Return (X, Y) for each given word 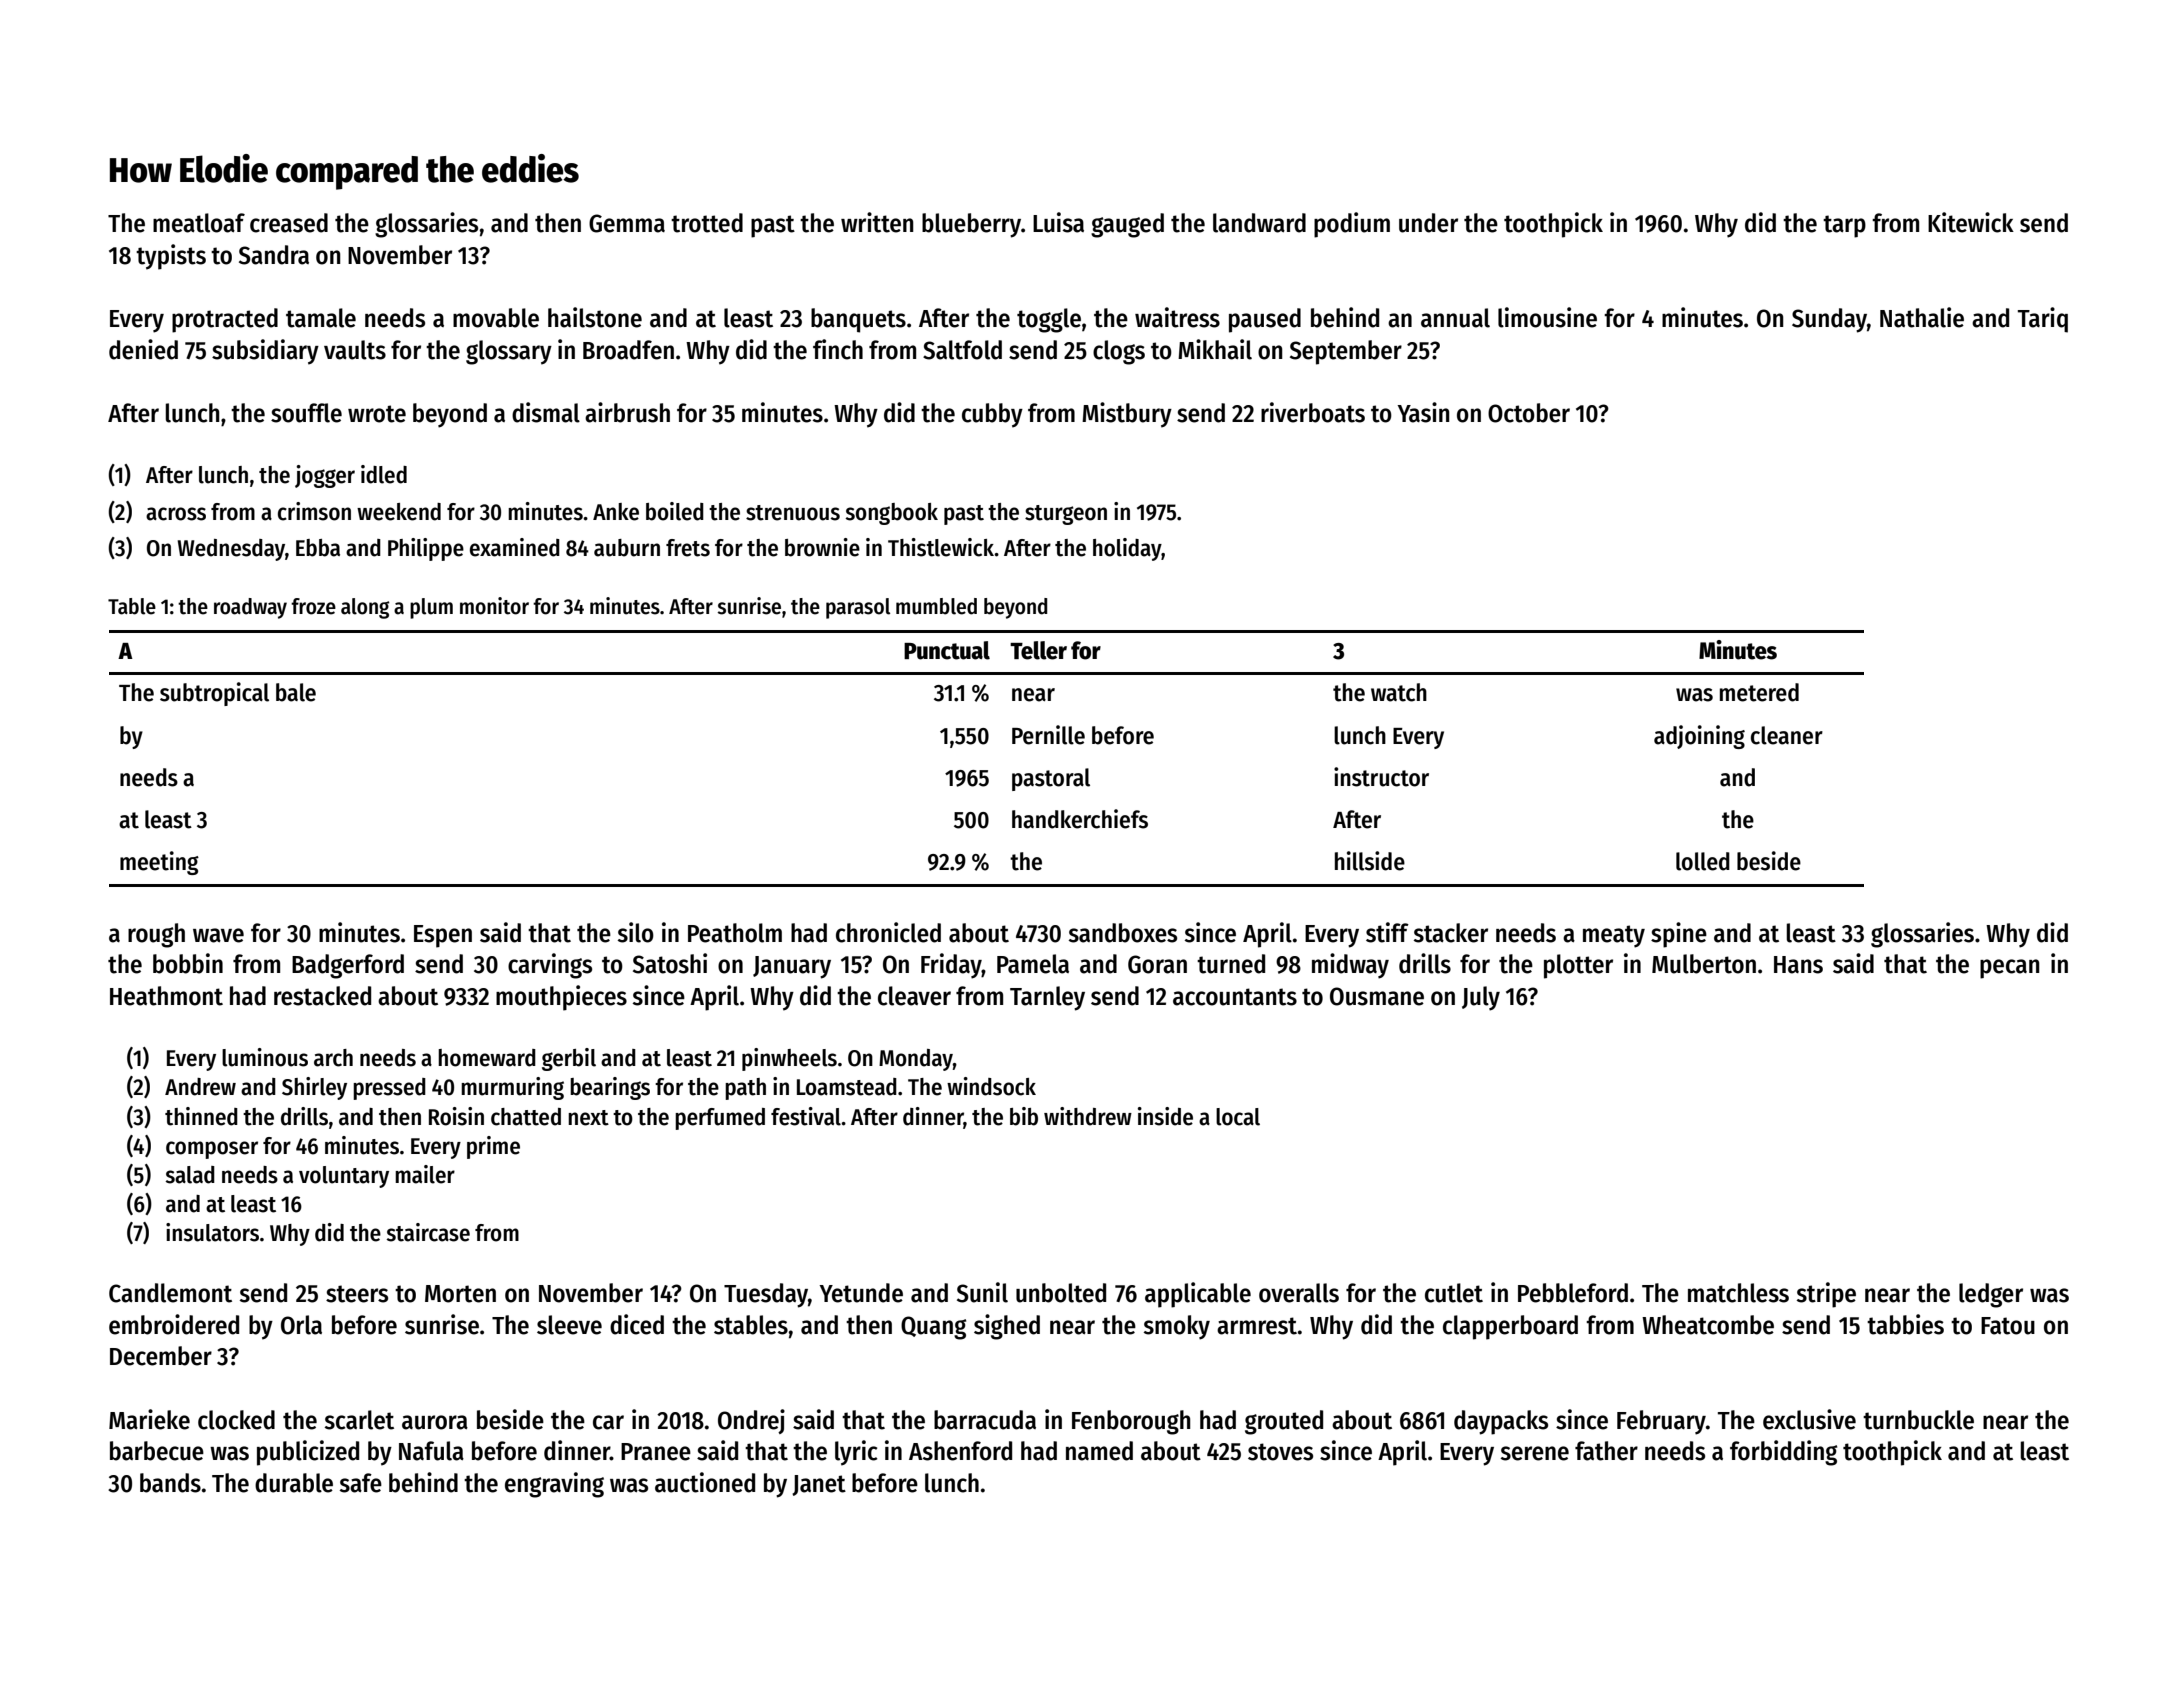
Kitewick (1971, 222)
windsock (991, 1086)
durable (294, 1483)
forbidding (1783, 1453)
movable (496, 318)
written (877, 222)
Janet (819, 1485)
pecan (2010, 969)
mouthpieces (561, 998)
